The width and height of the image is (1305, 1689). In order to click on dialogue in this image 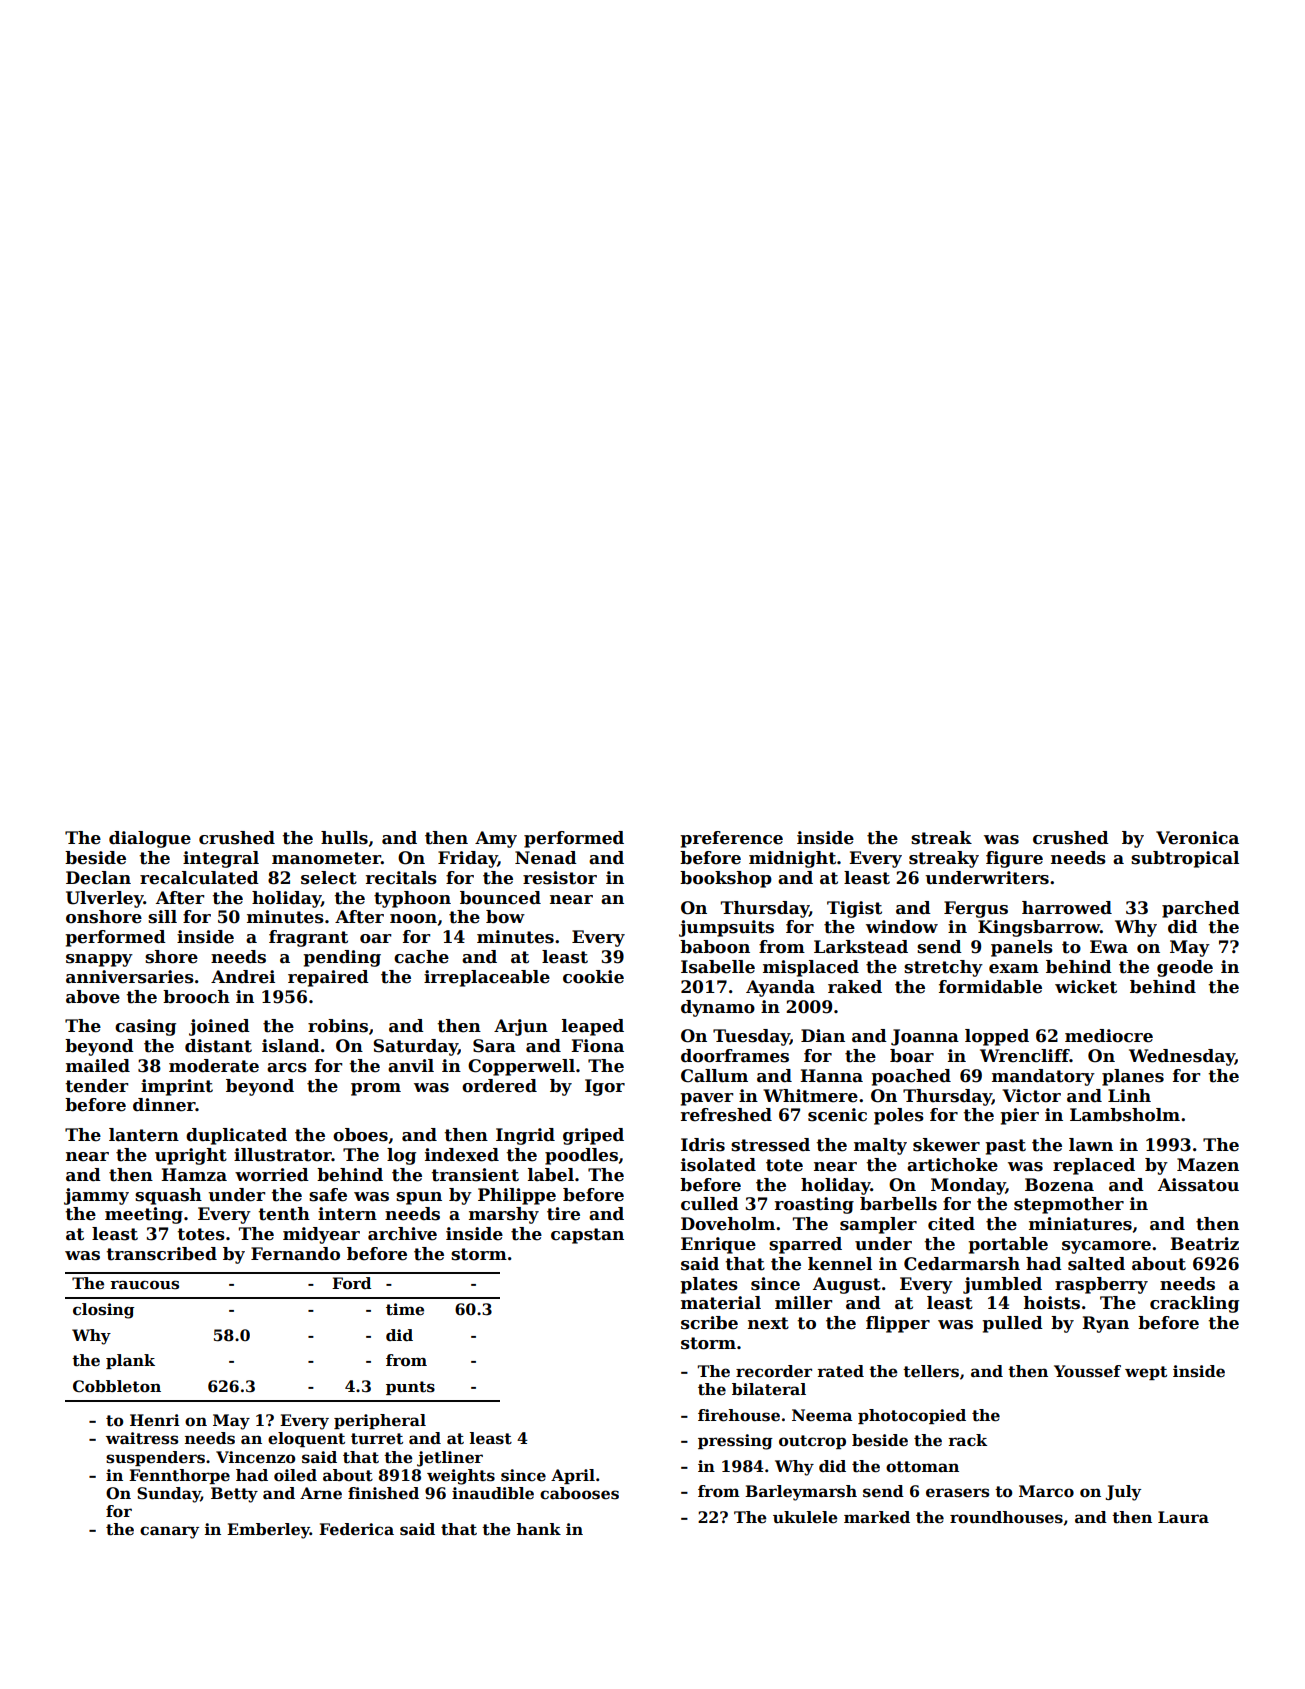, I will do `click(150, 839)`.
